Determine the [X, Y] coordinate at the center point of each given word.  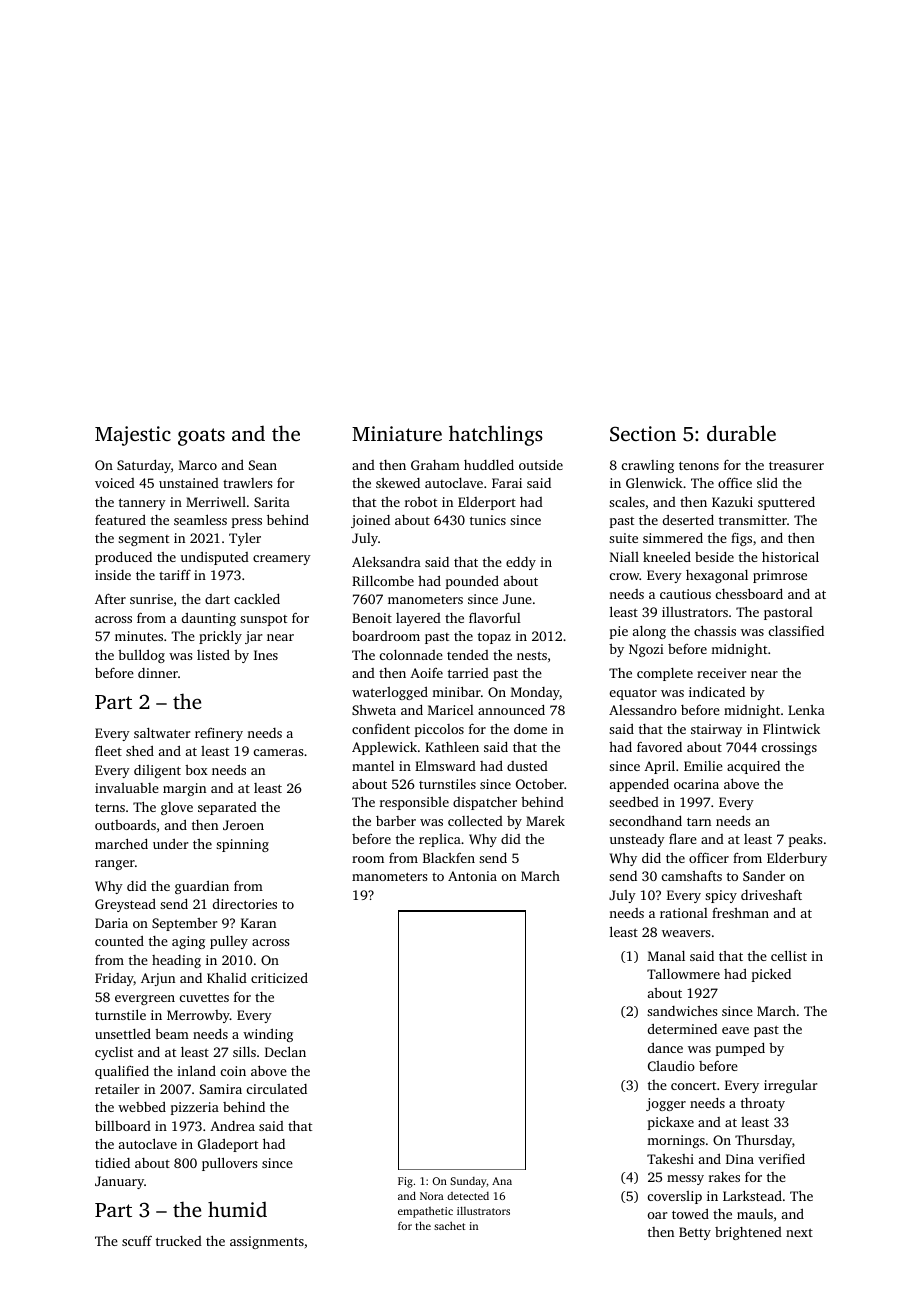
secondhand [645, 820]
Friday [114, 979]
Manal [666, 956]
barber [396, 821]
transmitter [753, 520]
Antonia [472, 876]
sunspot [263, 620]
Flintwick [791, 728]
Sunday [468, 1182]
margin [184, 789]
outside [541, 465]
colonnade [411, 655]
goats [201, 437]
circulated [277, 1089]
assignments [267, 1242]
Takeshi [670, 1159]
